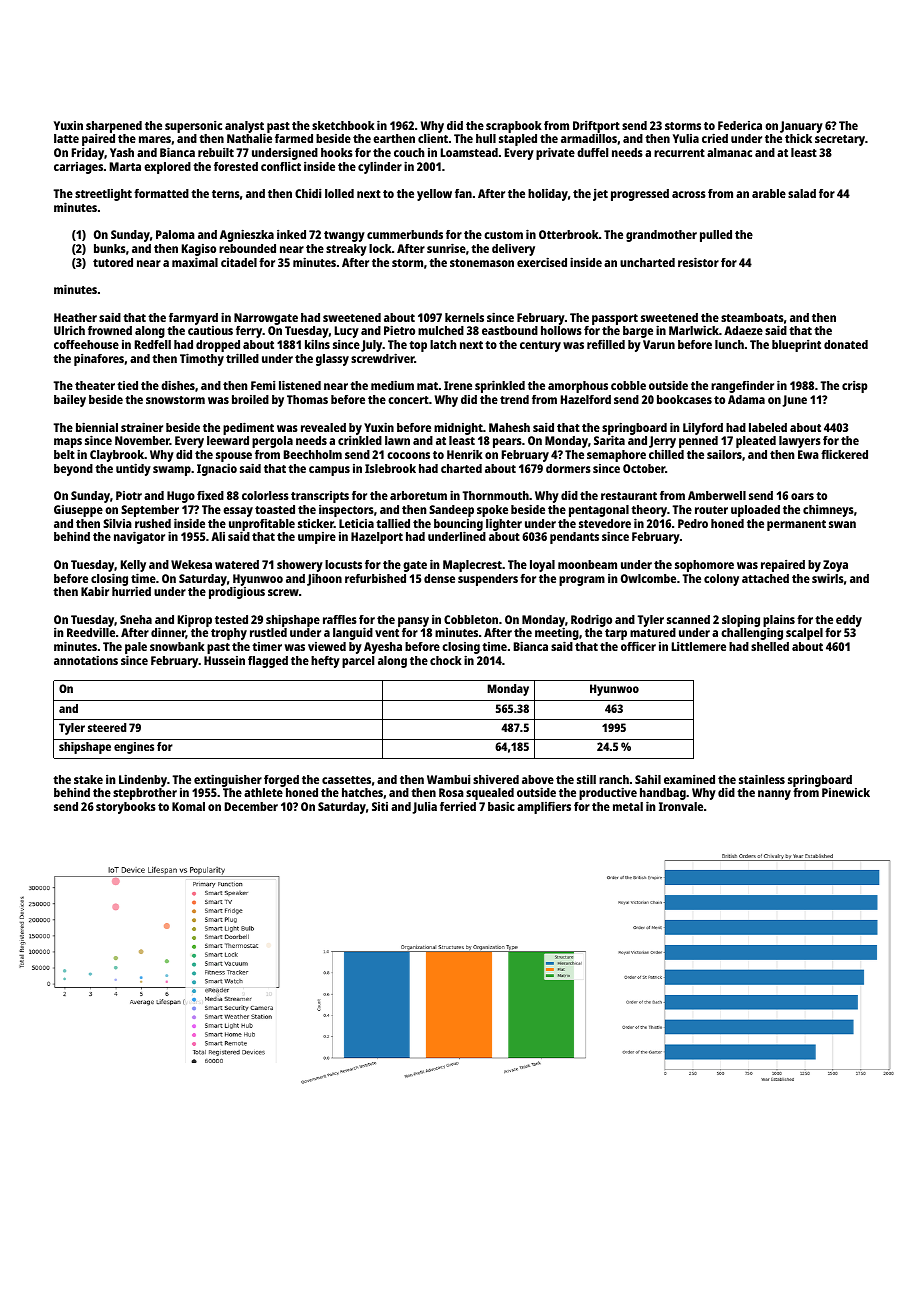 Image resolution: width=924 pixels, height=1308 pixels. What do you see at coordinates (717, 495) in the screenshot?
I see `Amberwell` at bounding box center [717, 495].
